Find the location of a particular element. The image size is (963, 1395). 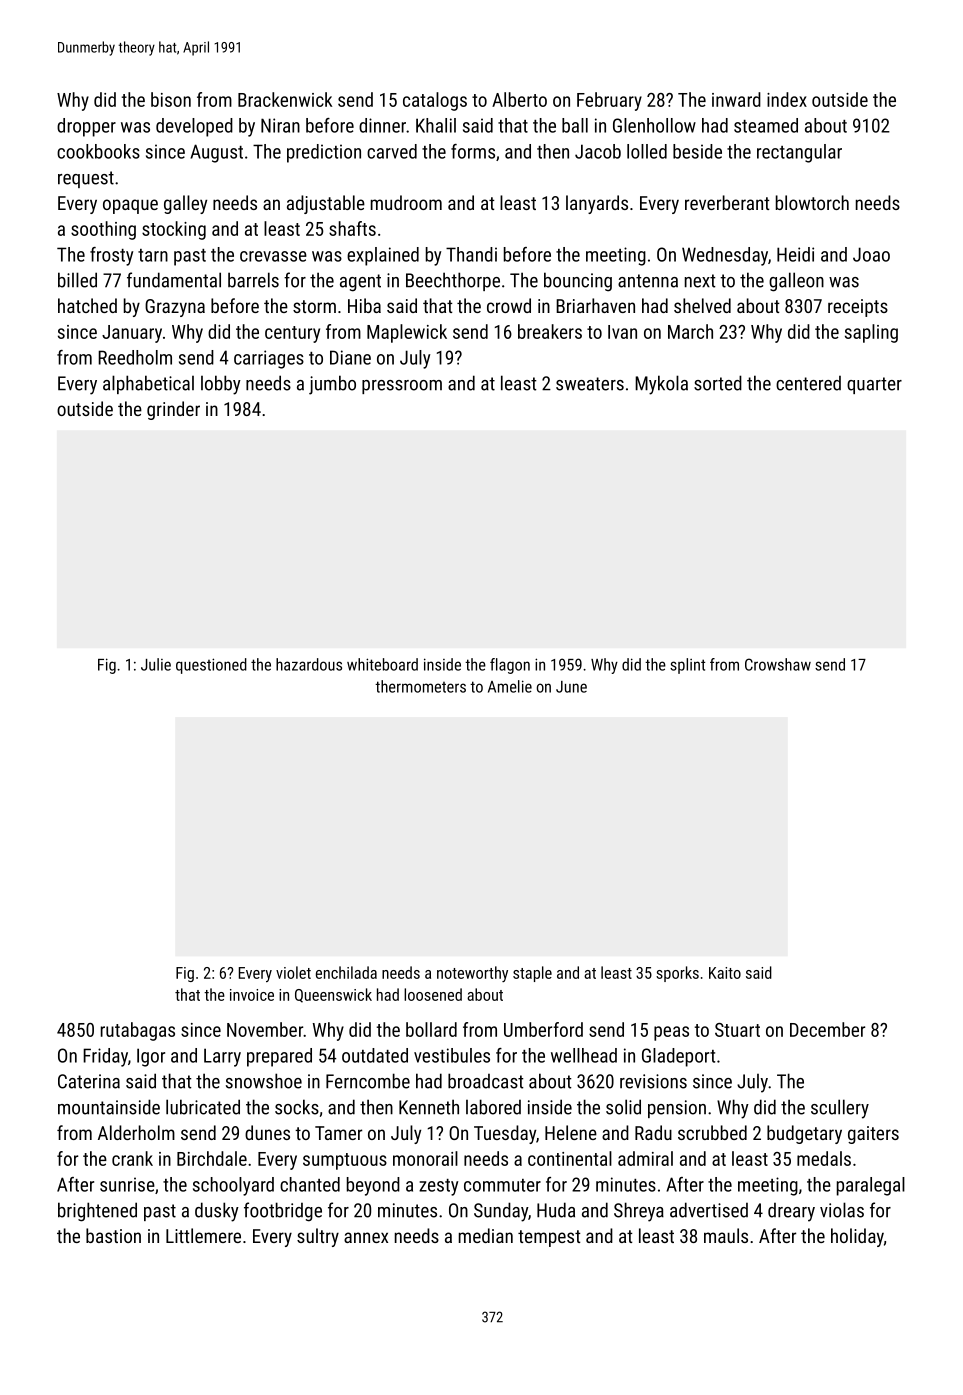

index is located at coordinates (787, 99).
